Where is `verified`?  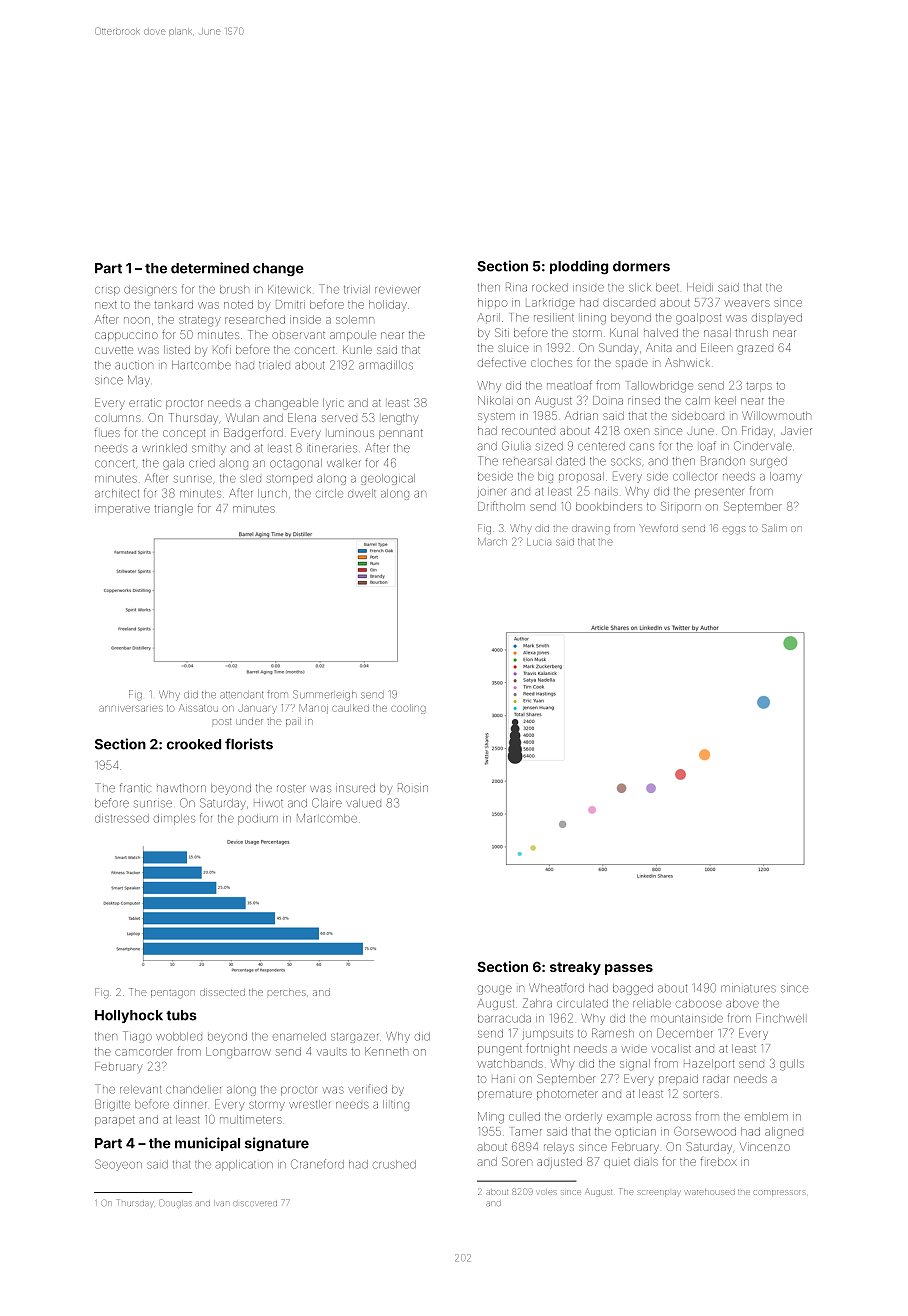
verified is located at coordinates (367, 1089).
